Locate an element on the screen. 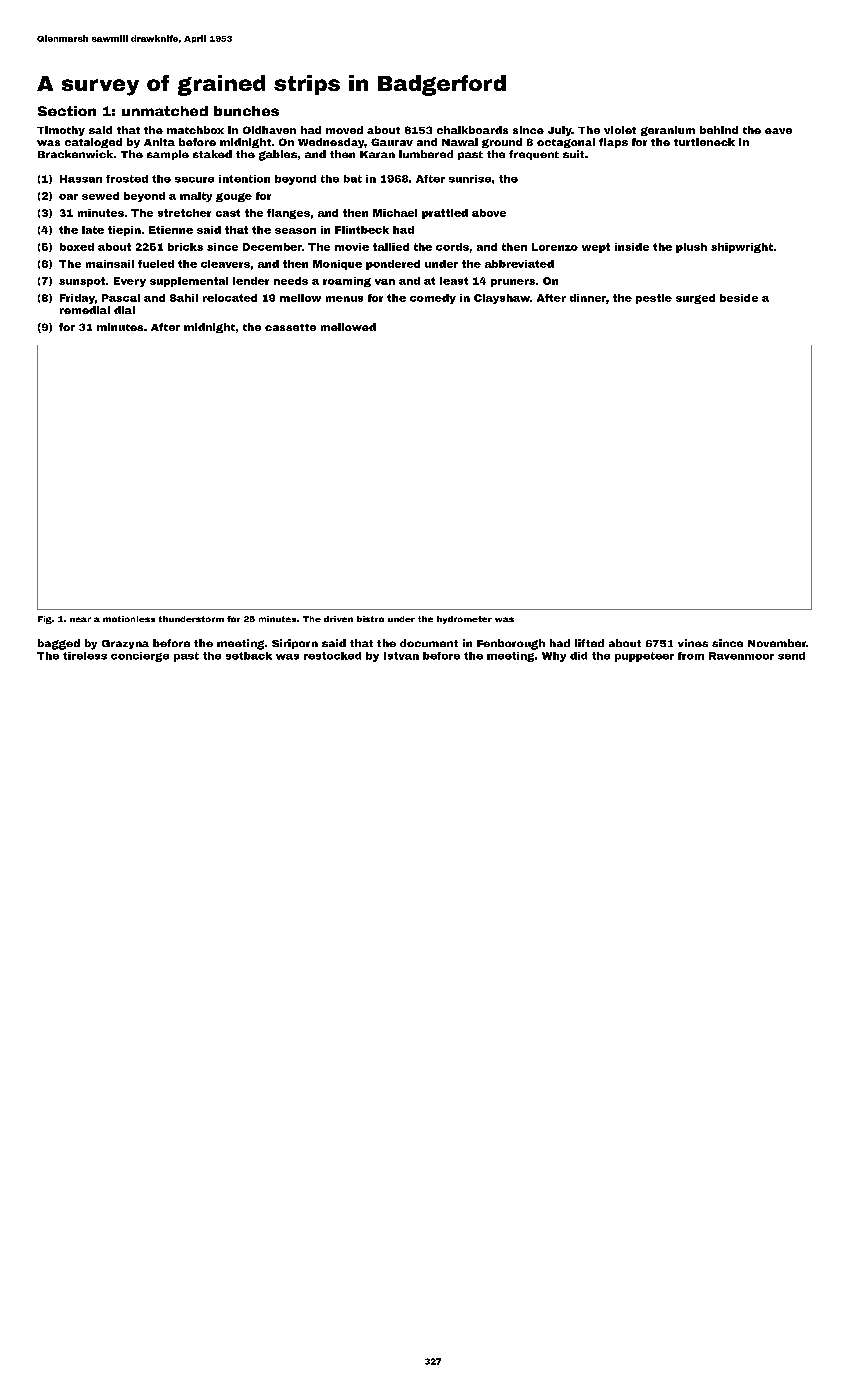 The width and height of the screenshot is (849, 1400). surged is located at coordinates (695, 299).
